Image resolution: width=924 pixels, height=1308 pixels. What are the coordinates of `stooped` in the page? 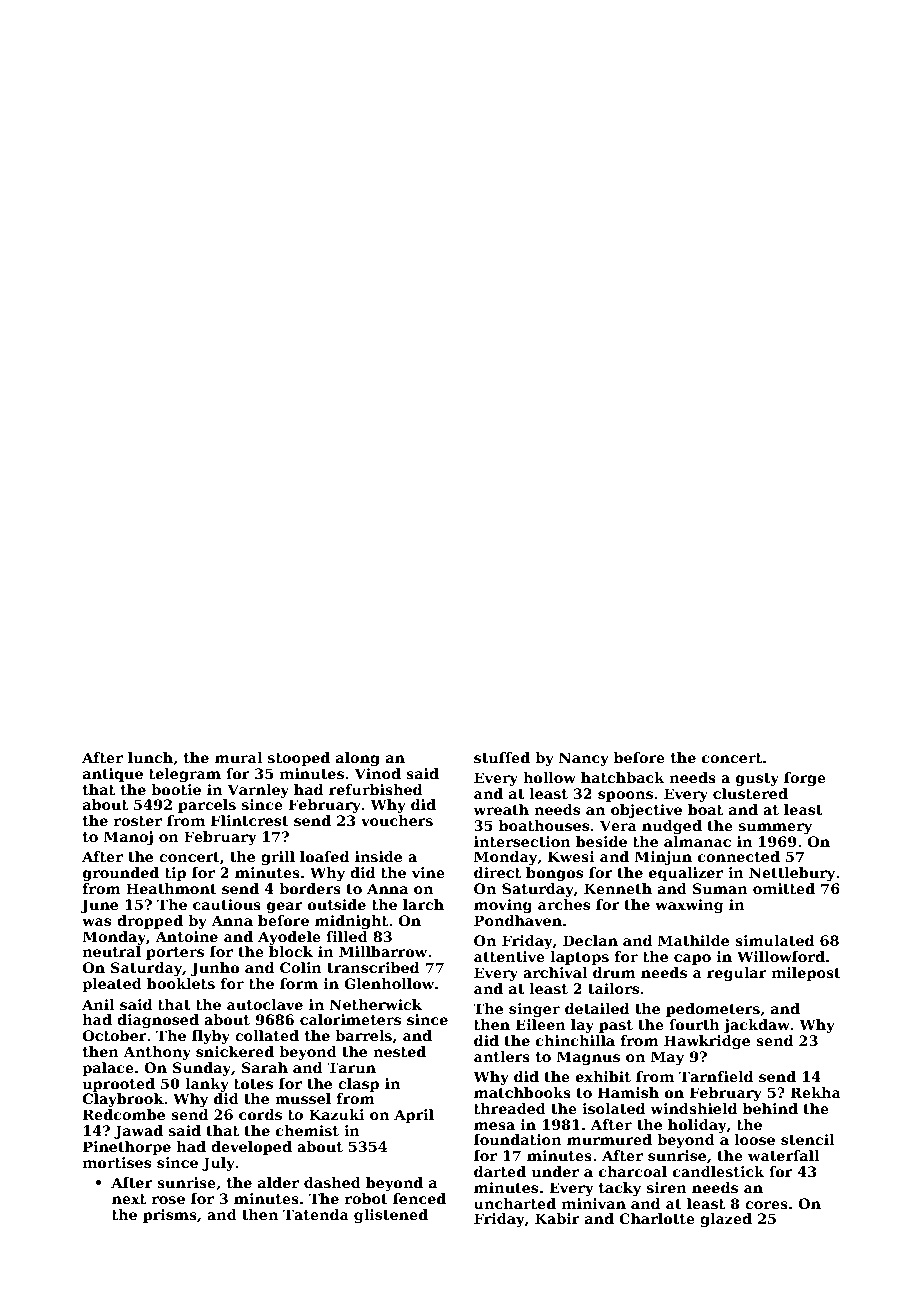 It's located at (299, 759).
